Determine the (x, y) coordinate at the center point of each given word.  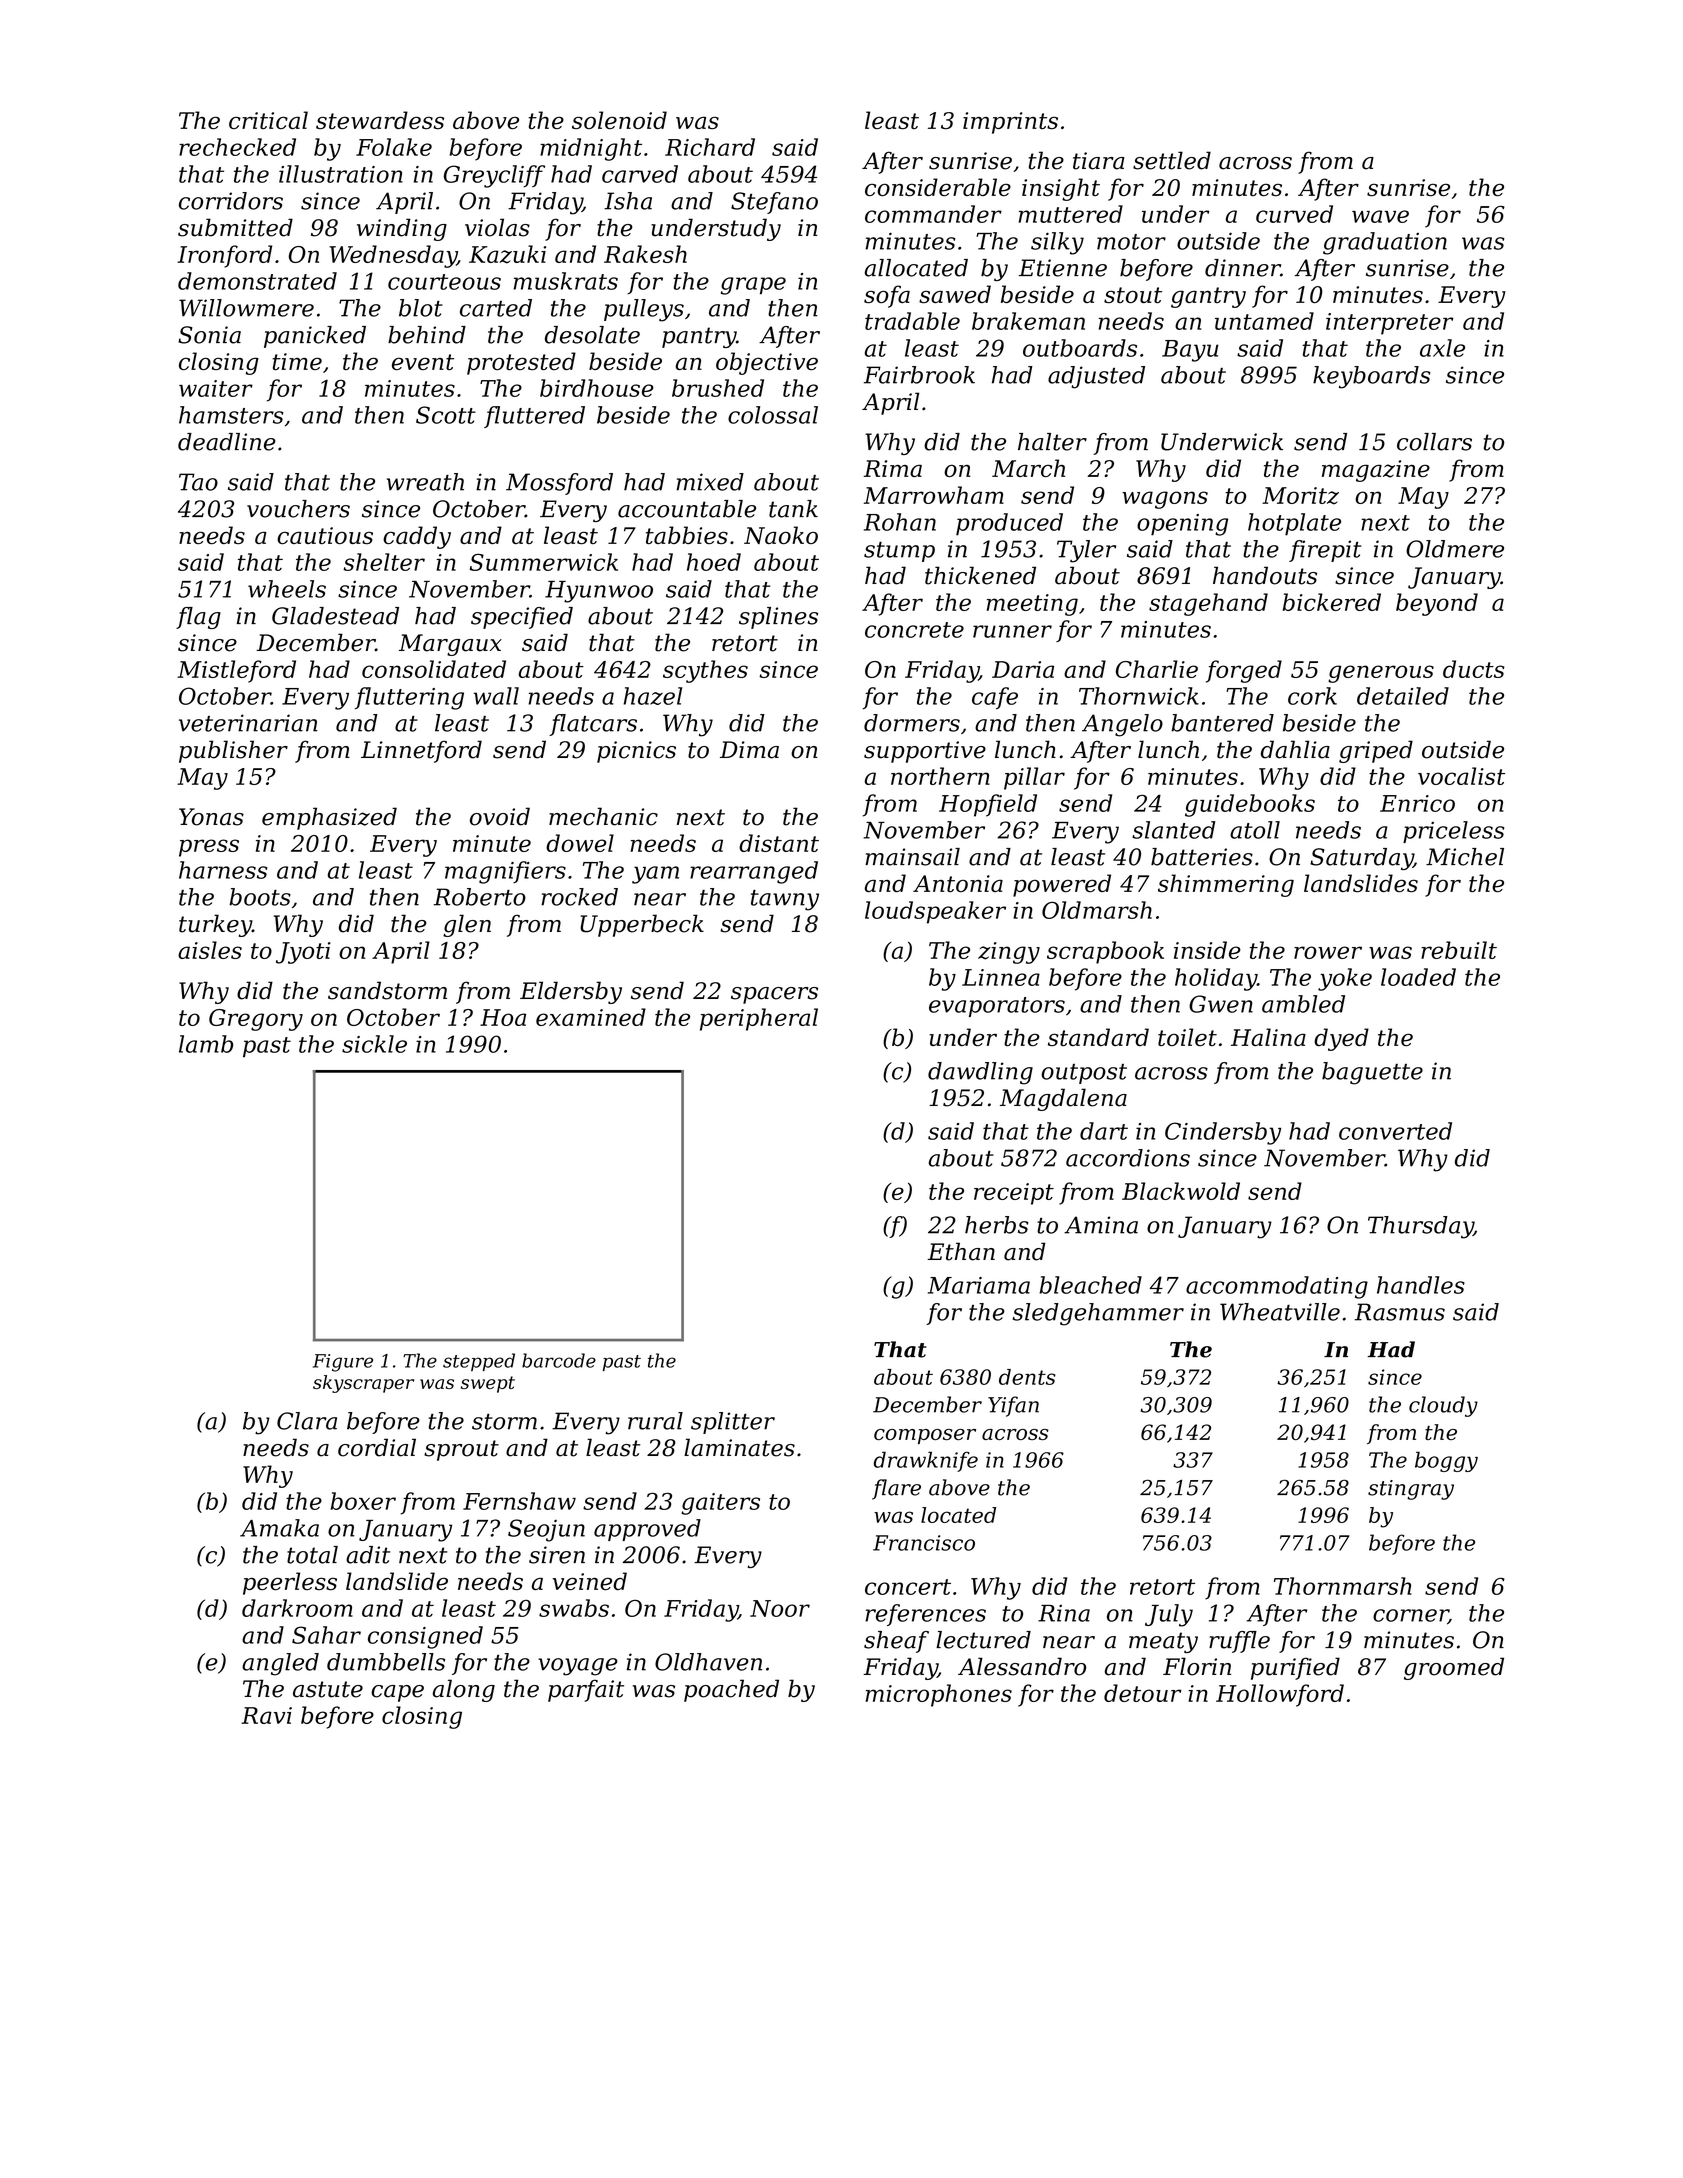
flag (198, 618)
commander (933, 214)
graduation (1385, 243)
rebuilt (1459, 950)
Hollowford (1280, 1695)
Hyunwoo (599, 592)
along (464, 1690)
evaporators (997, 1007)
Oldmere (1455, 549)
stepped (479, 1362)
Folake (394, 147)
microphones (938, 1695)
